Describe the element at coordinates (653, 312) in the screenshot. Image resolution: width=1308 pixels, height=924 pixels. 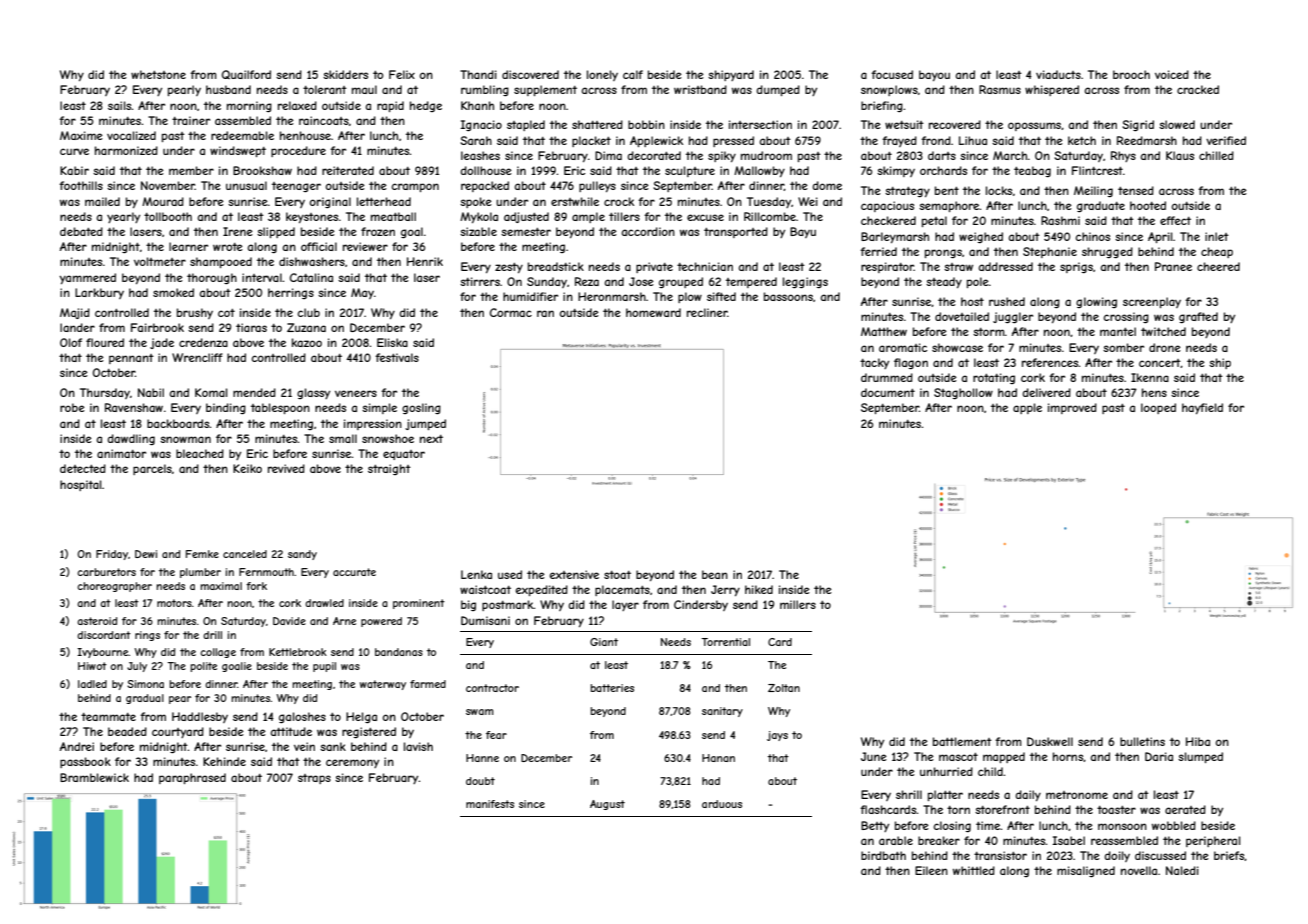
I see `homeward` at that location.
